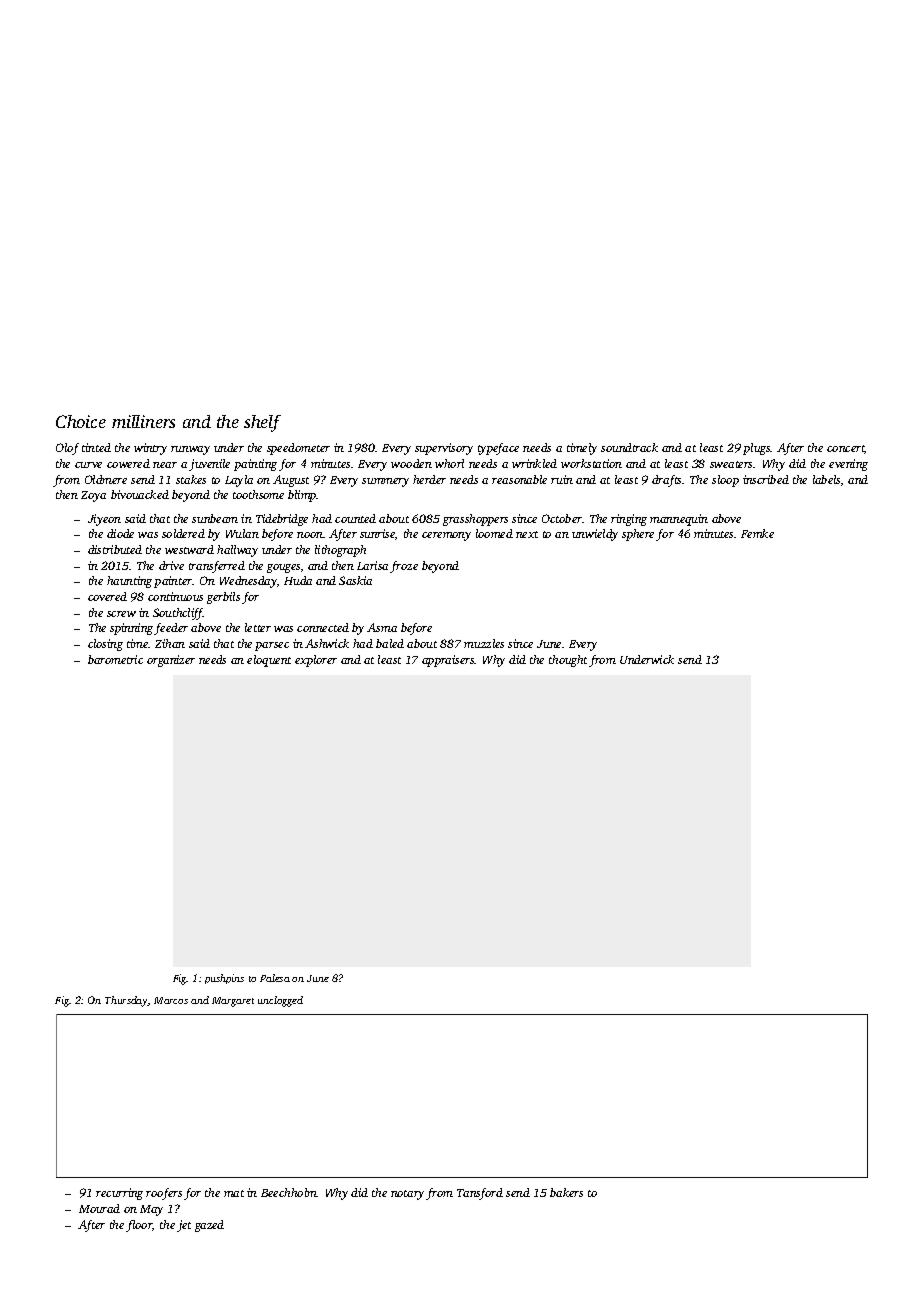  I want to click on bakers, so click(566, 1192).
